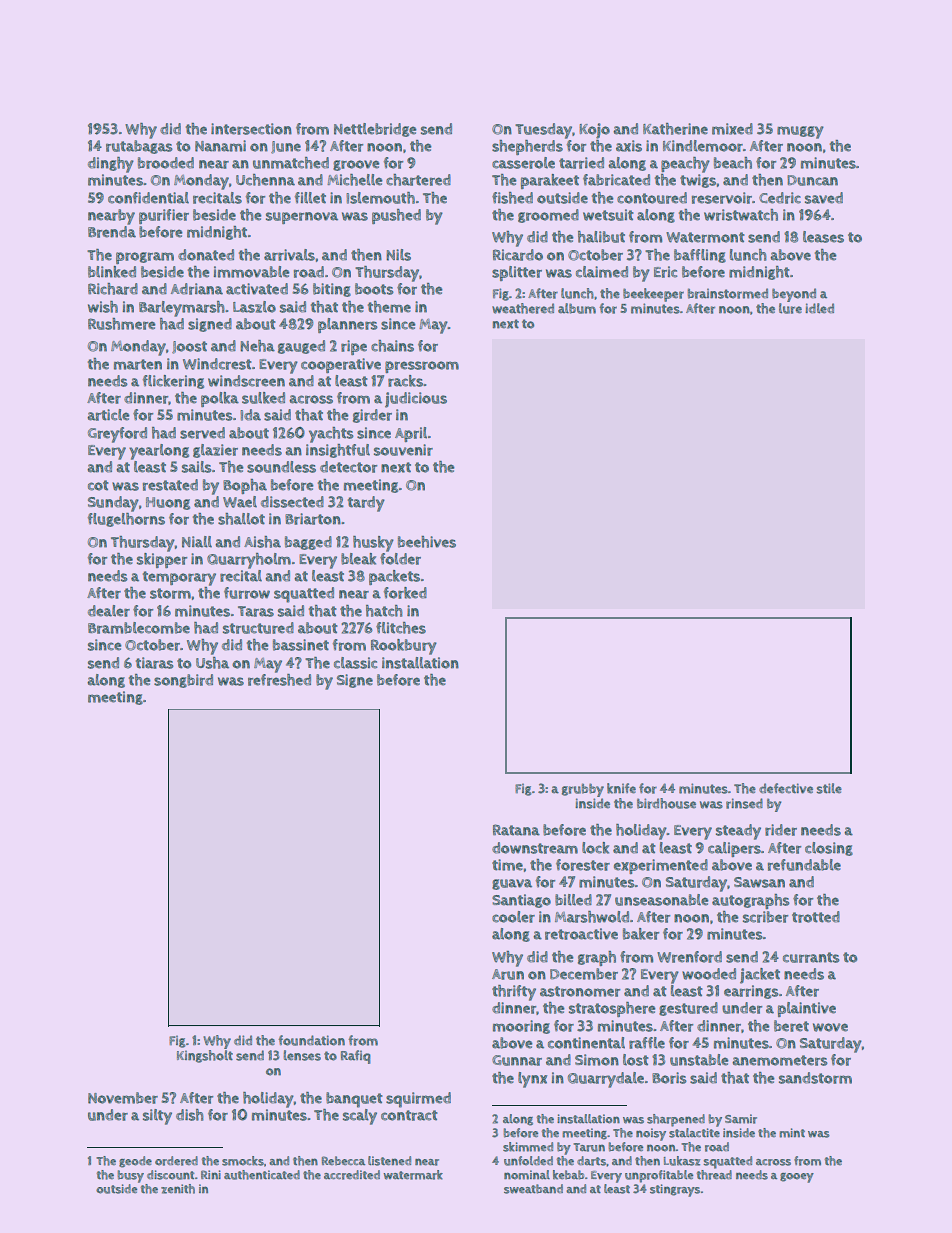 The image size is (952, 1233). I want to click on grubby, so click(583, 790).
